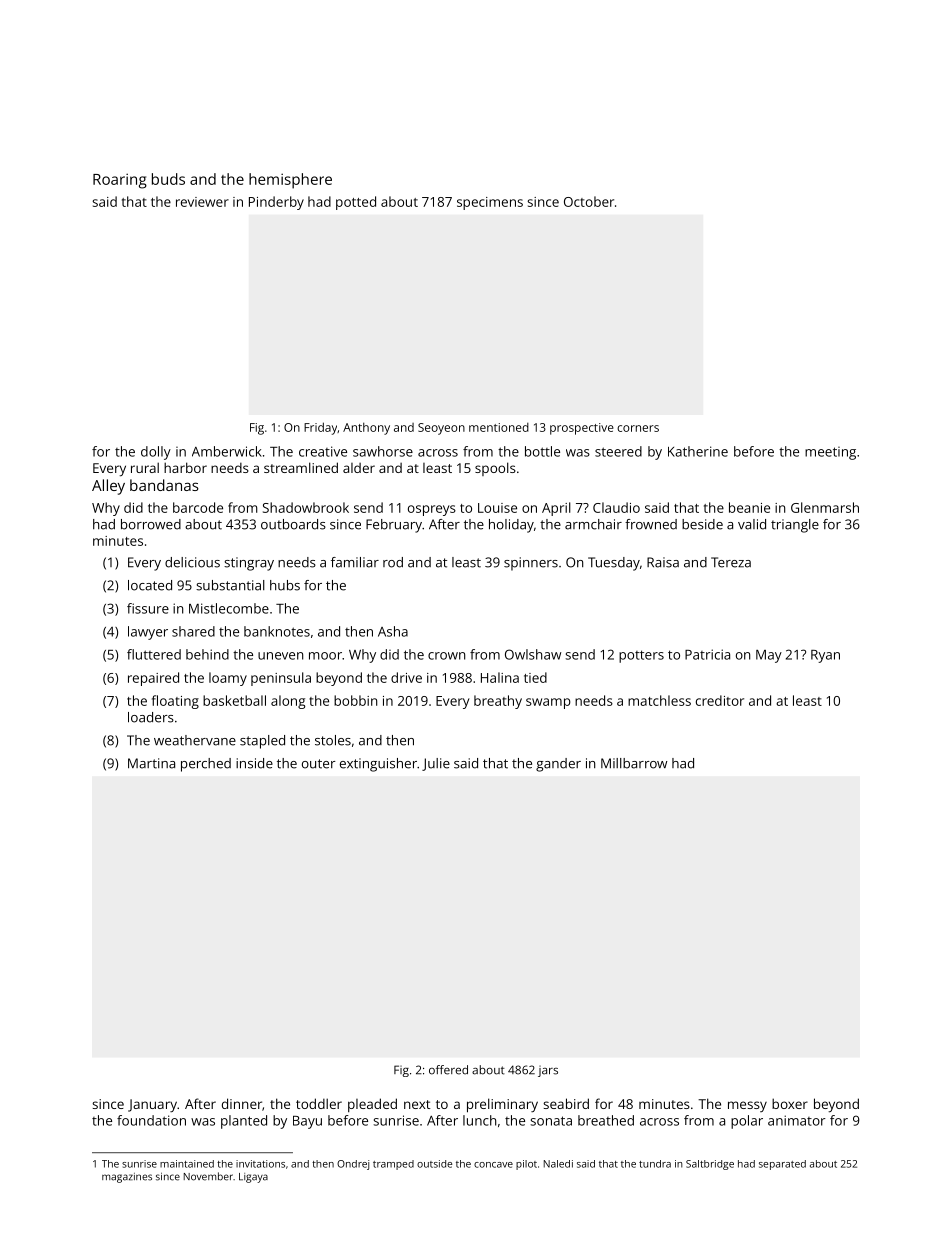 This page has height=1233, width=952. I want to click on Mistlecombe, so click(229, 608).
